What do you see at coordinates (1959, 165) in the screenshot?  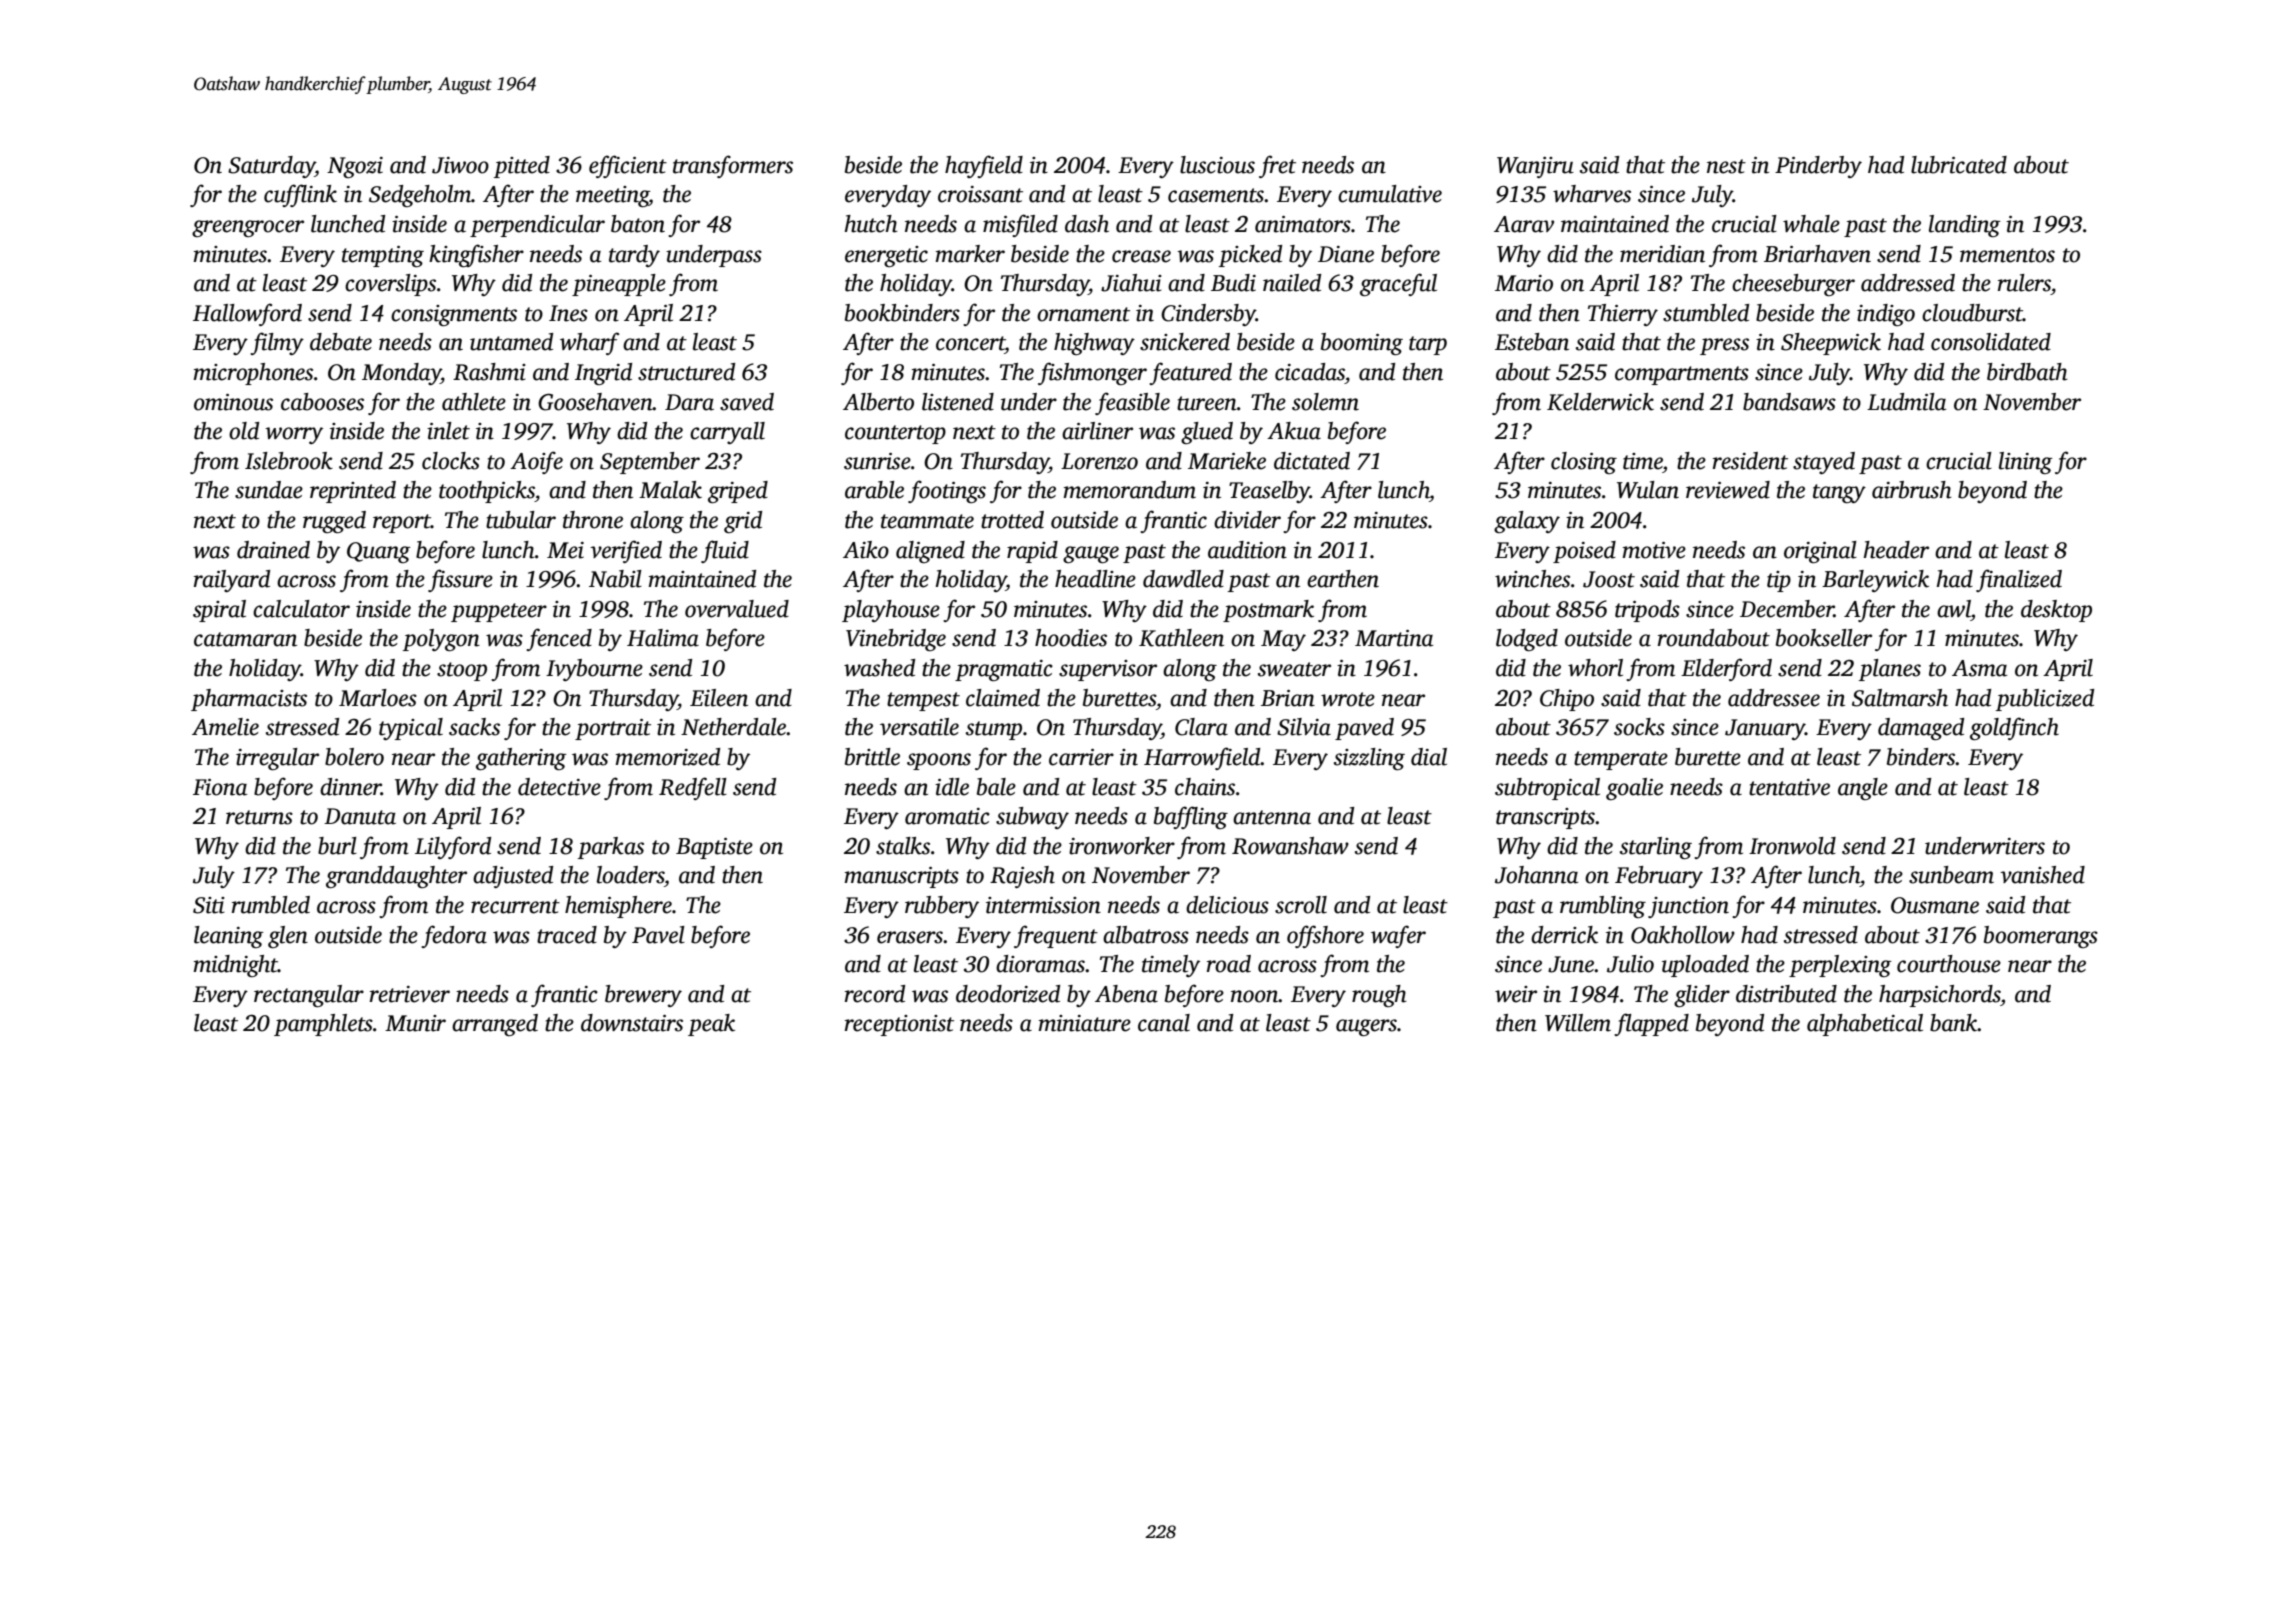 I see `lubricated` at bounding box center [1959, 165].
